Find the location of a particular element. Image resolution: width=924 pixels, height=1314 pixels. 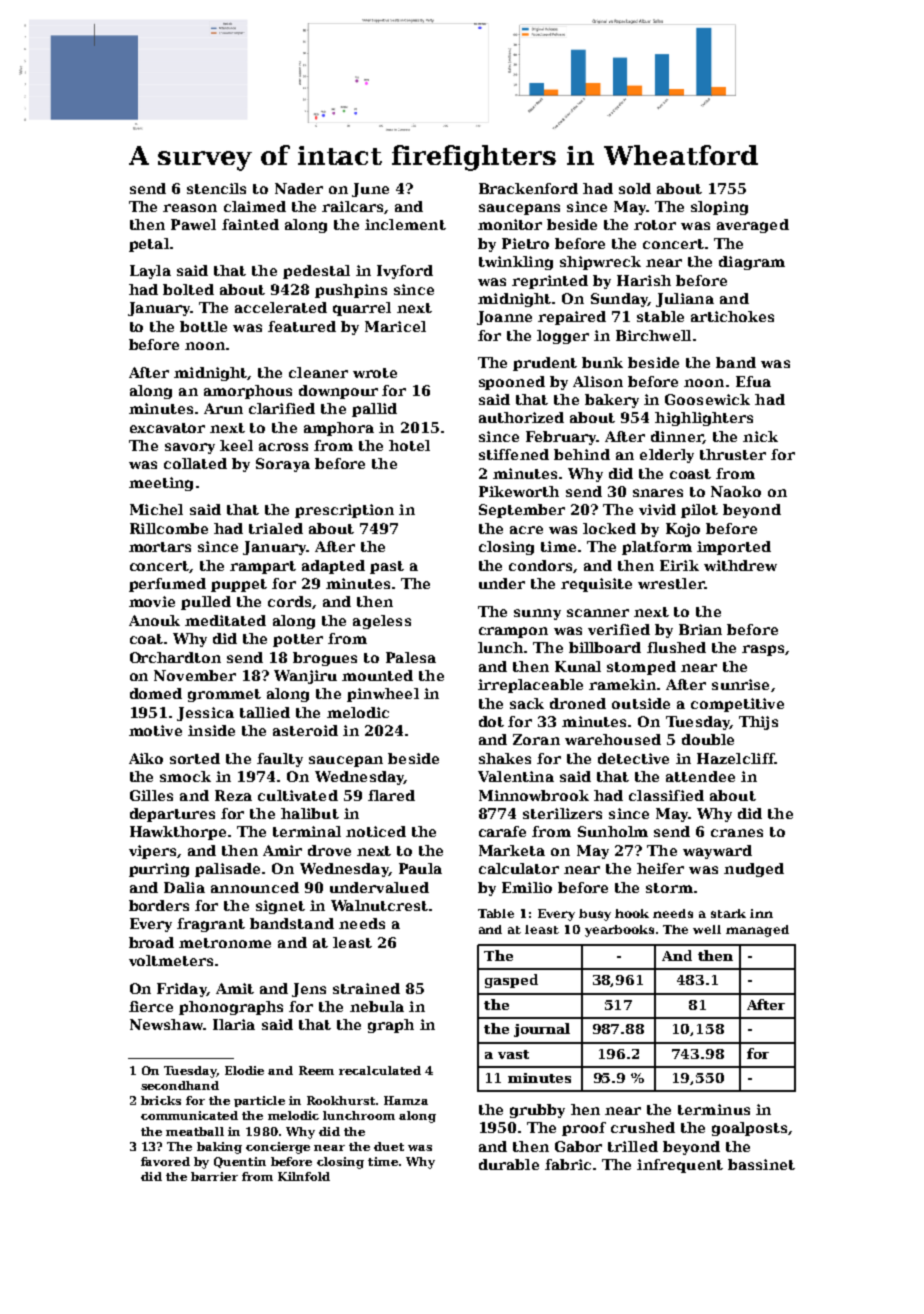

Zoran is located at coordinates (536, 739).
